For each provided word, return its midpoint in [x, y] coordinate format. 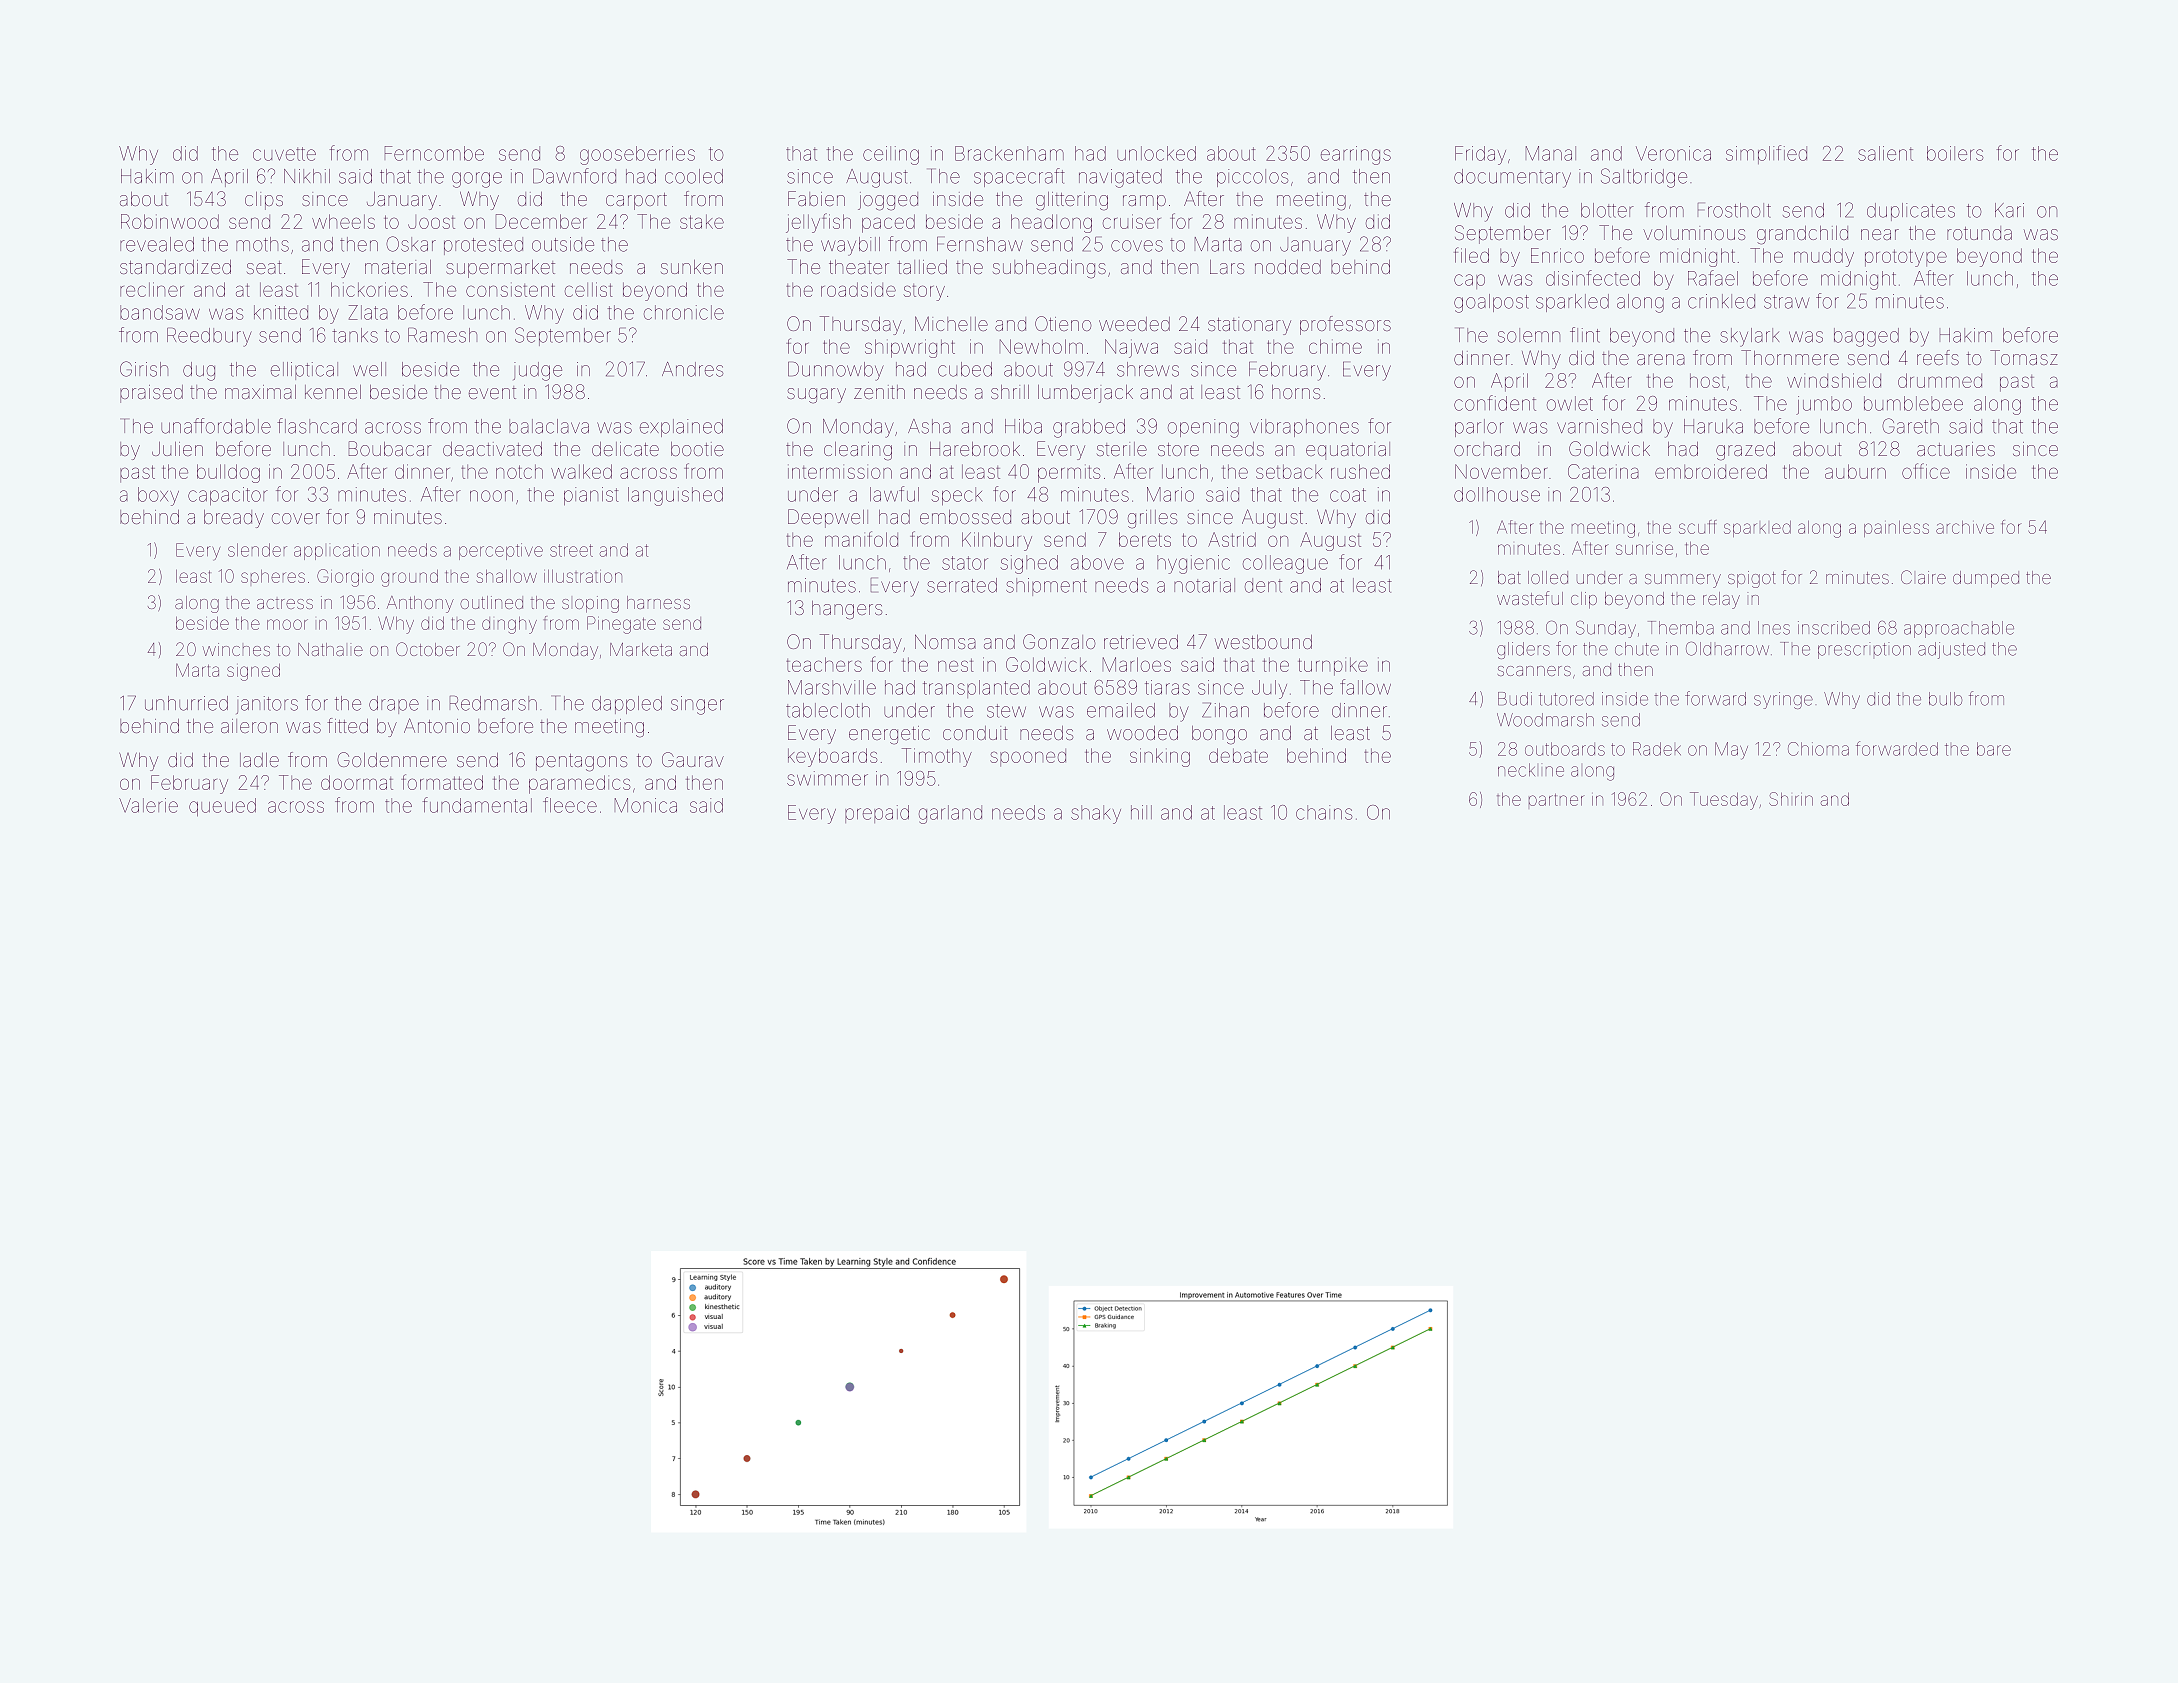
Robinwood [170, 221]
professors [1345, 325]
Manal [1551, 153]
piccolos [1253, 178]
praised [151, 394]
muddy [1824, 257]
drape [394, 705]
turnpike [1333, 666]
